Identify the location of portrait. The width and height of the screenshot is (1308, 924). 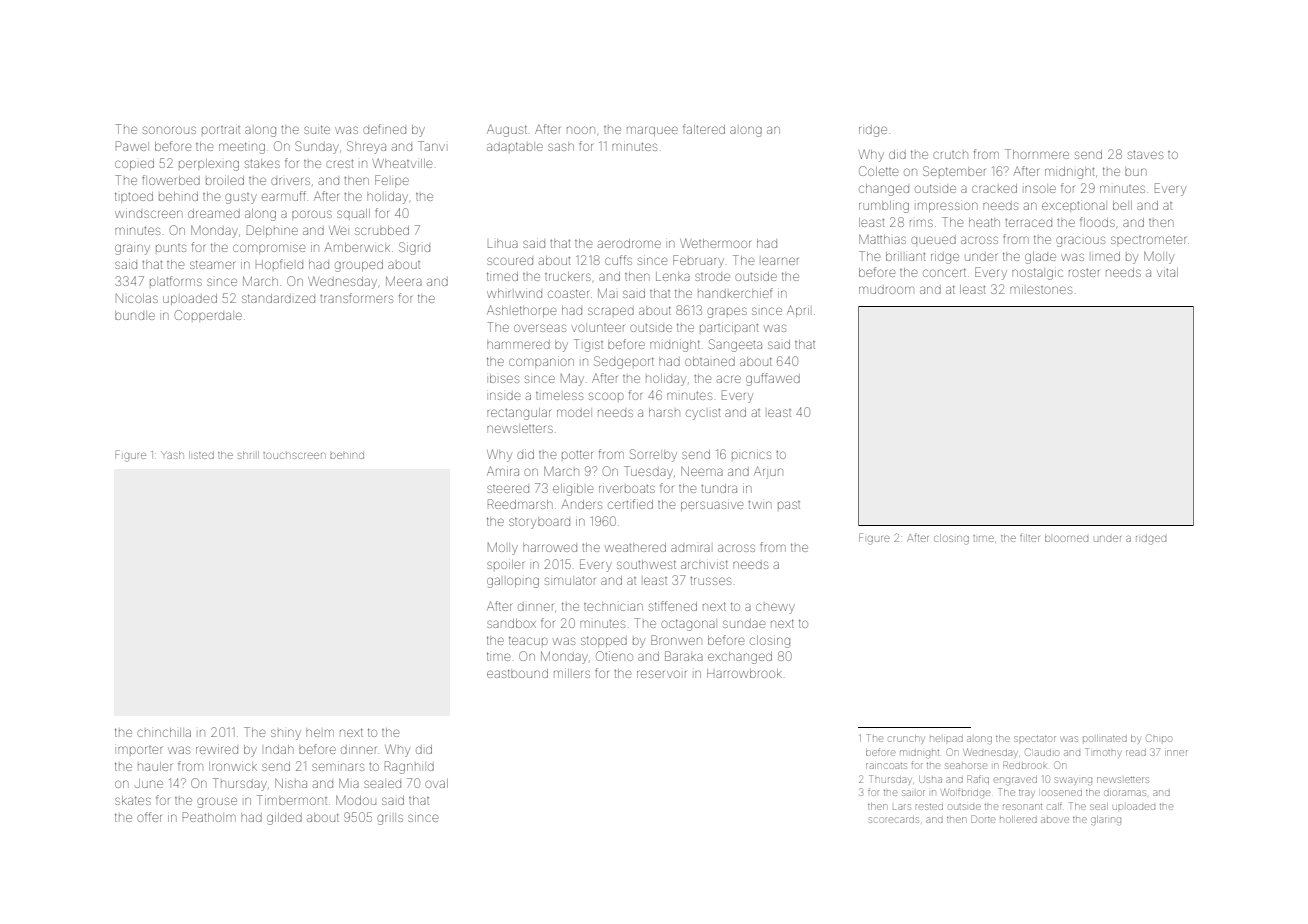
(221, 130).
